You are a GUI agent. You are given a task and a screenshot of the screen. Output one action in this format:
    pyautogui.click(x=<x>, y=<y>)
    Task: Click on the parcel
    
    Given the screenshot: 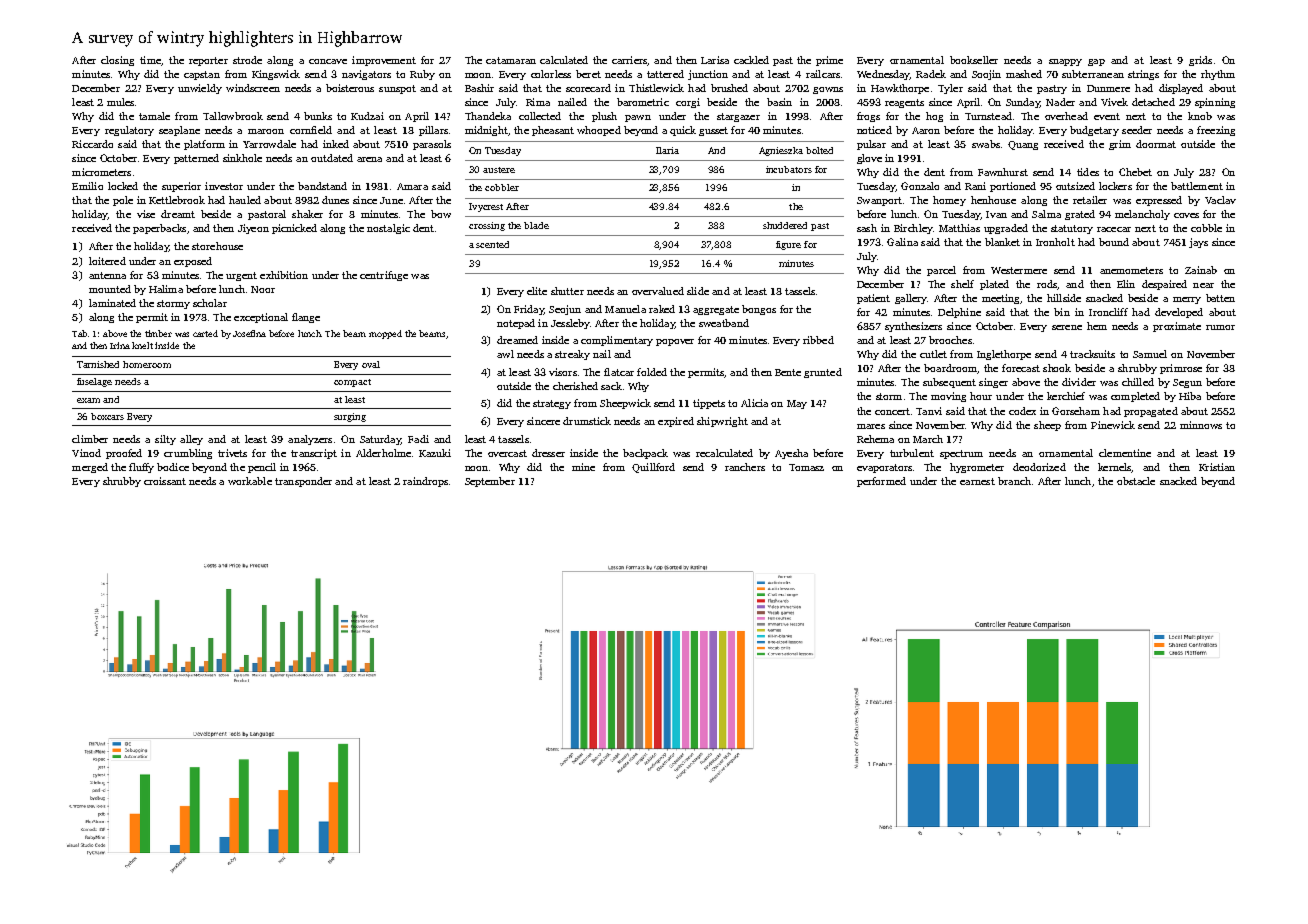 What is the action you would take?
    pyautogui.click(x=941, y=271)
